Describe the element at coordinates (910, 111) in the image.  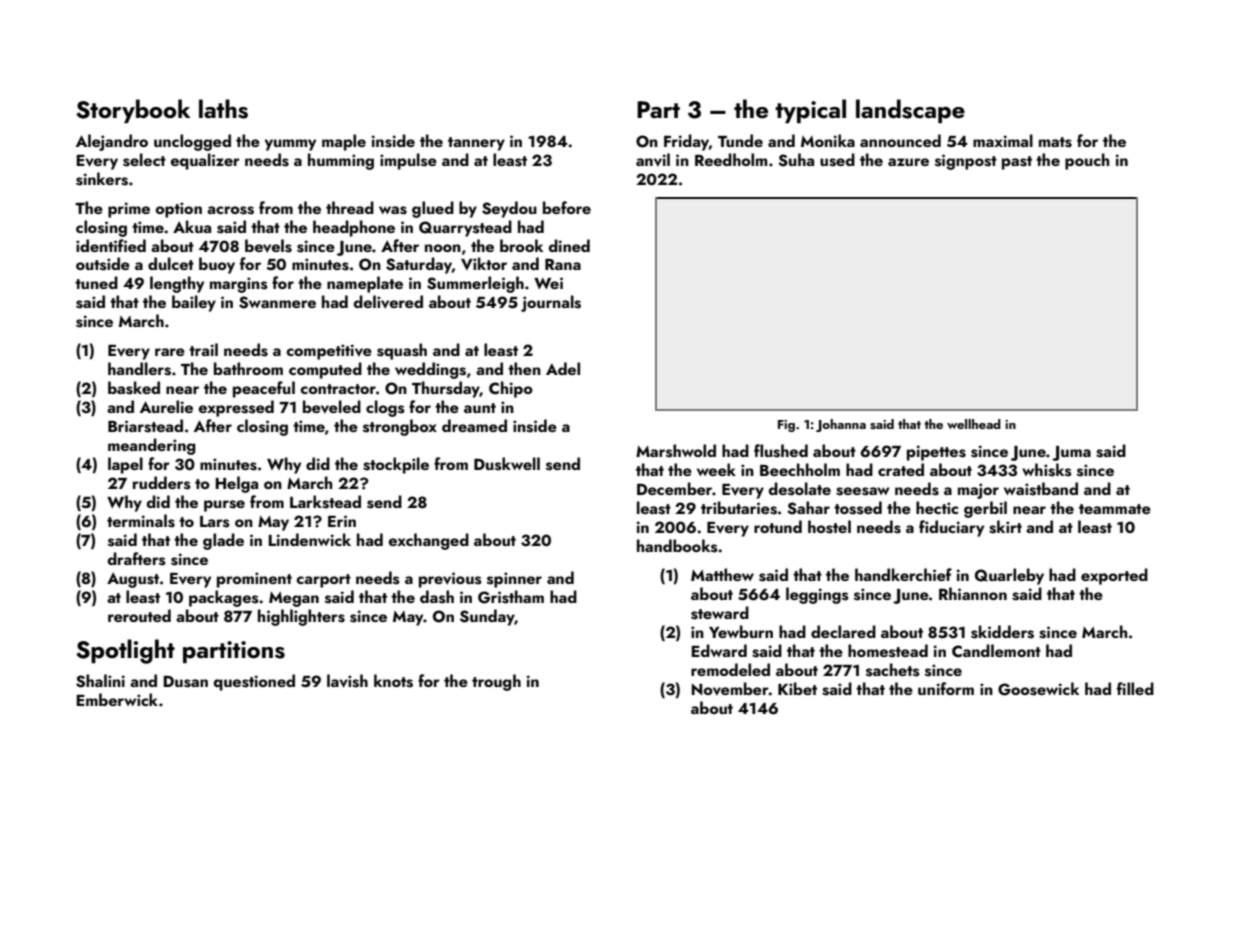
I see `landscape` at that location.
